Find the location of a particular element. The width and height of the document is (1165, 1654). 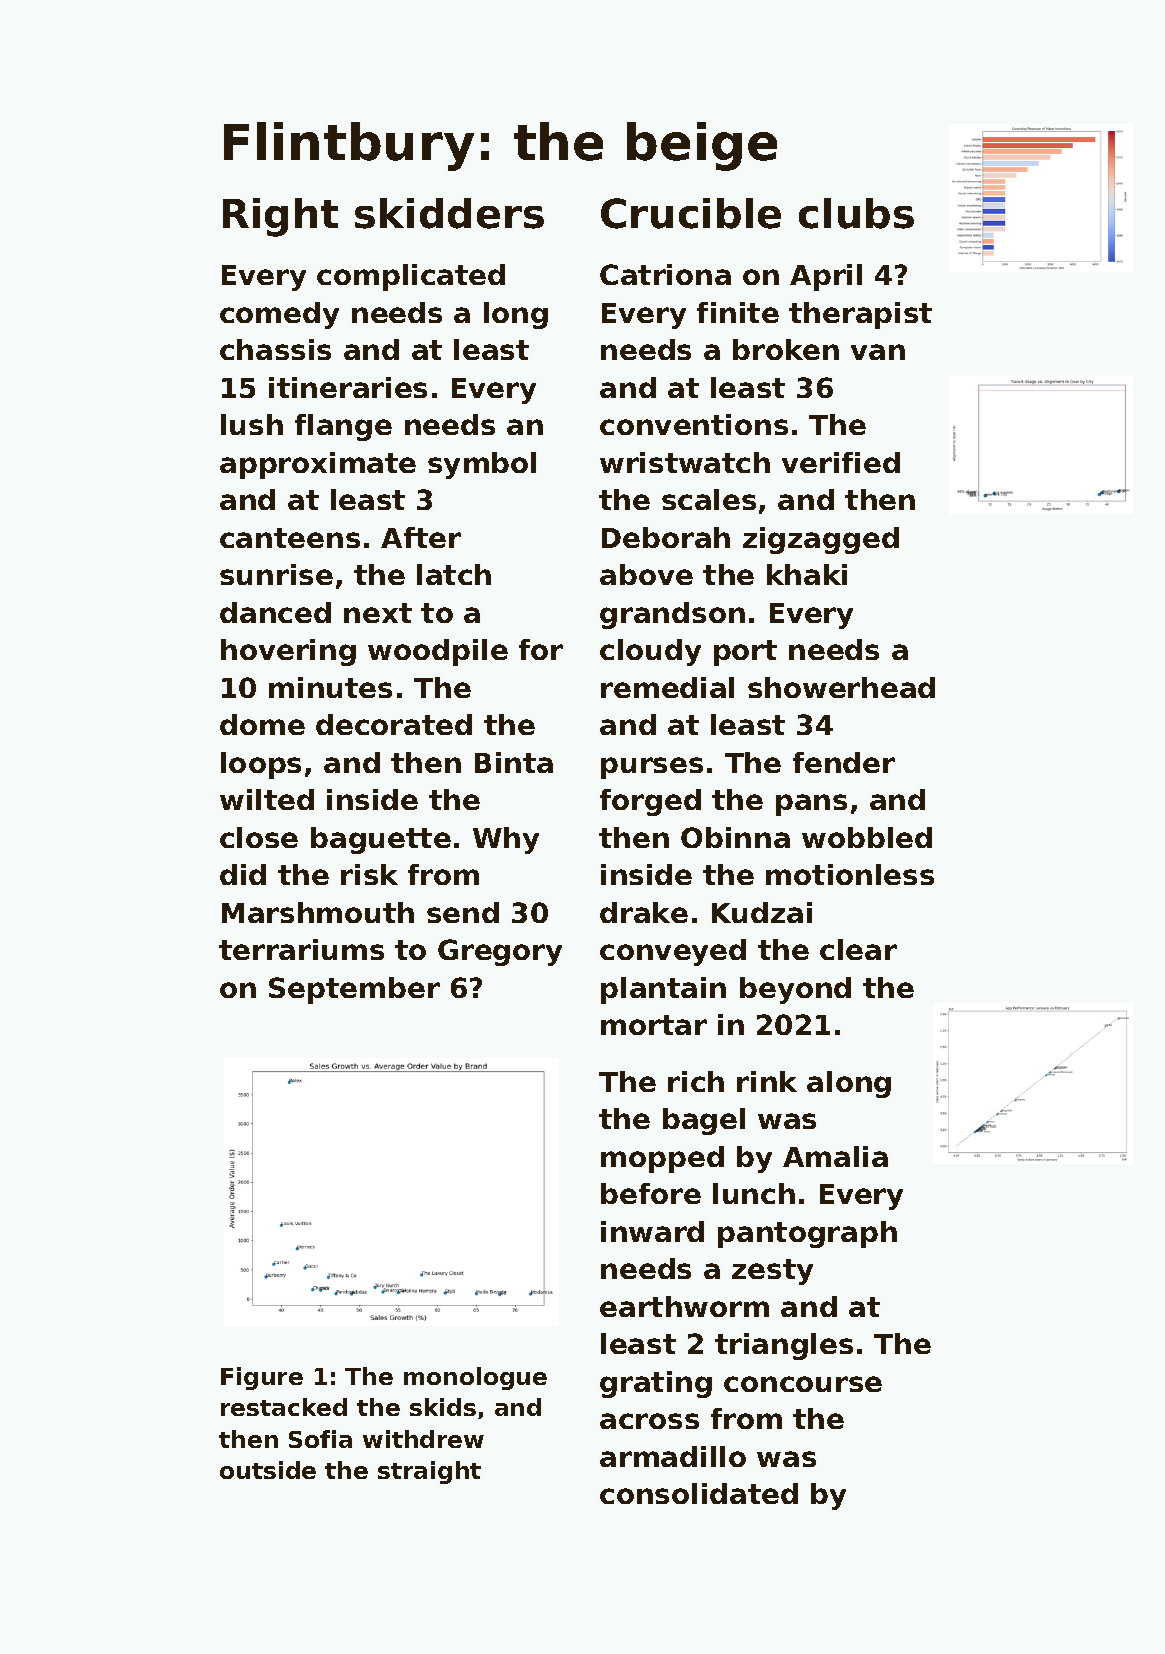

Amalia is located at coordinates (835, 1156).
